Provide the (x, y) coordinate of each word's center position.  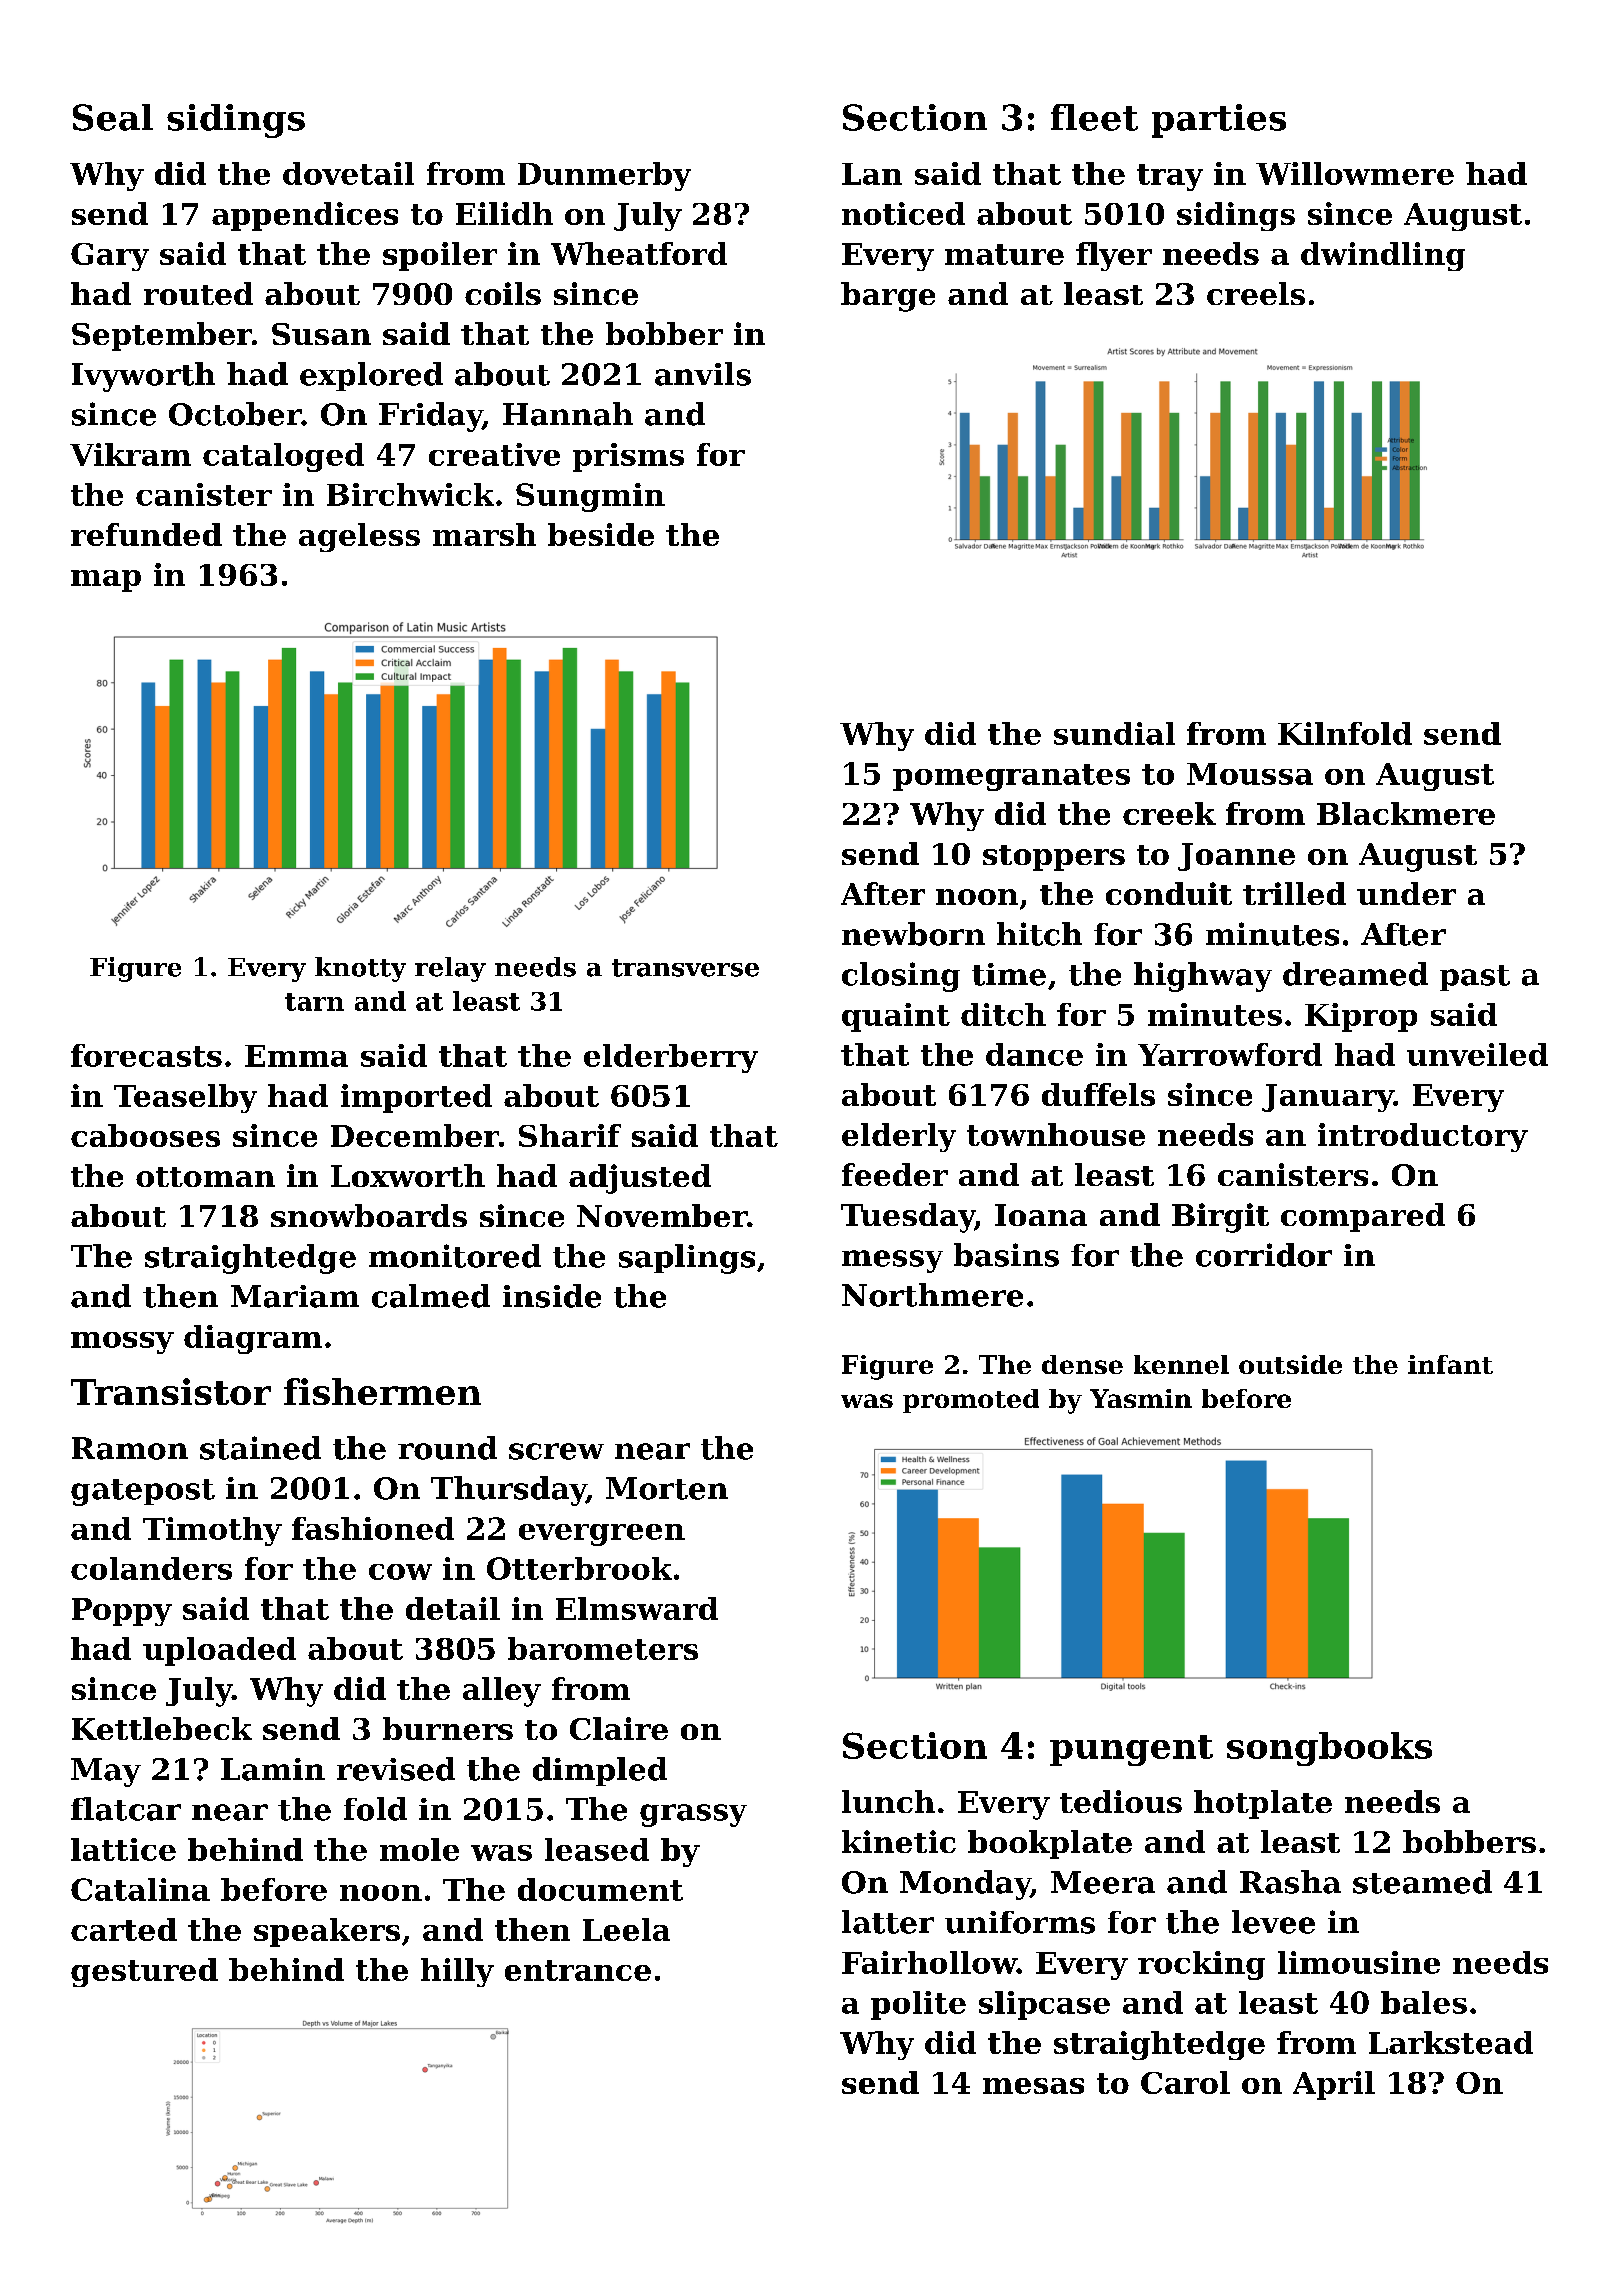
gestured (144, 1972)
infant (1450, 1364)
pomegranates (1011, 777)
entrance (578, 1970)
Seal (113, 117)
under (1406, 893)
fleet (1094, 117)
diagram (253, 1339)
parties (1219, 121)
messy (892, 1261)
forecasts (146, 1055)
